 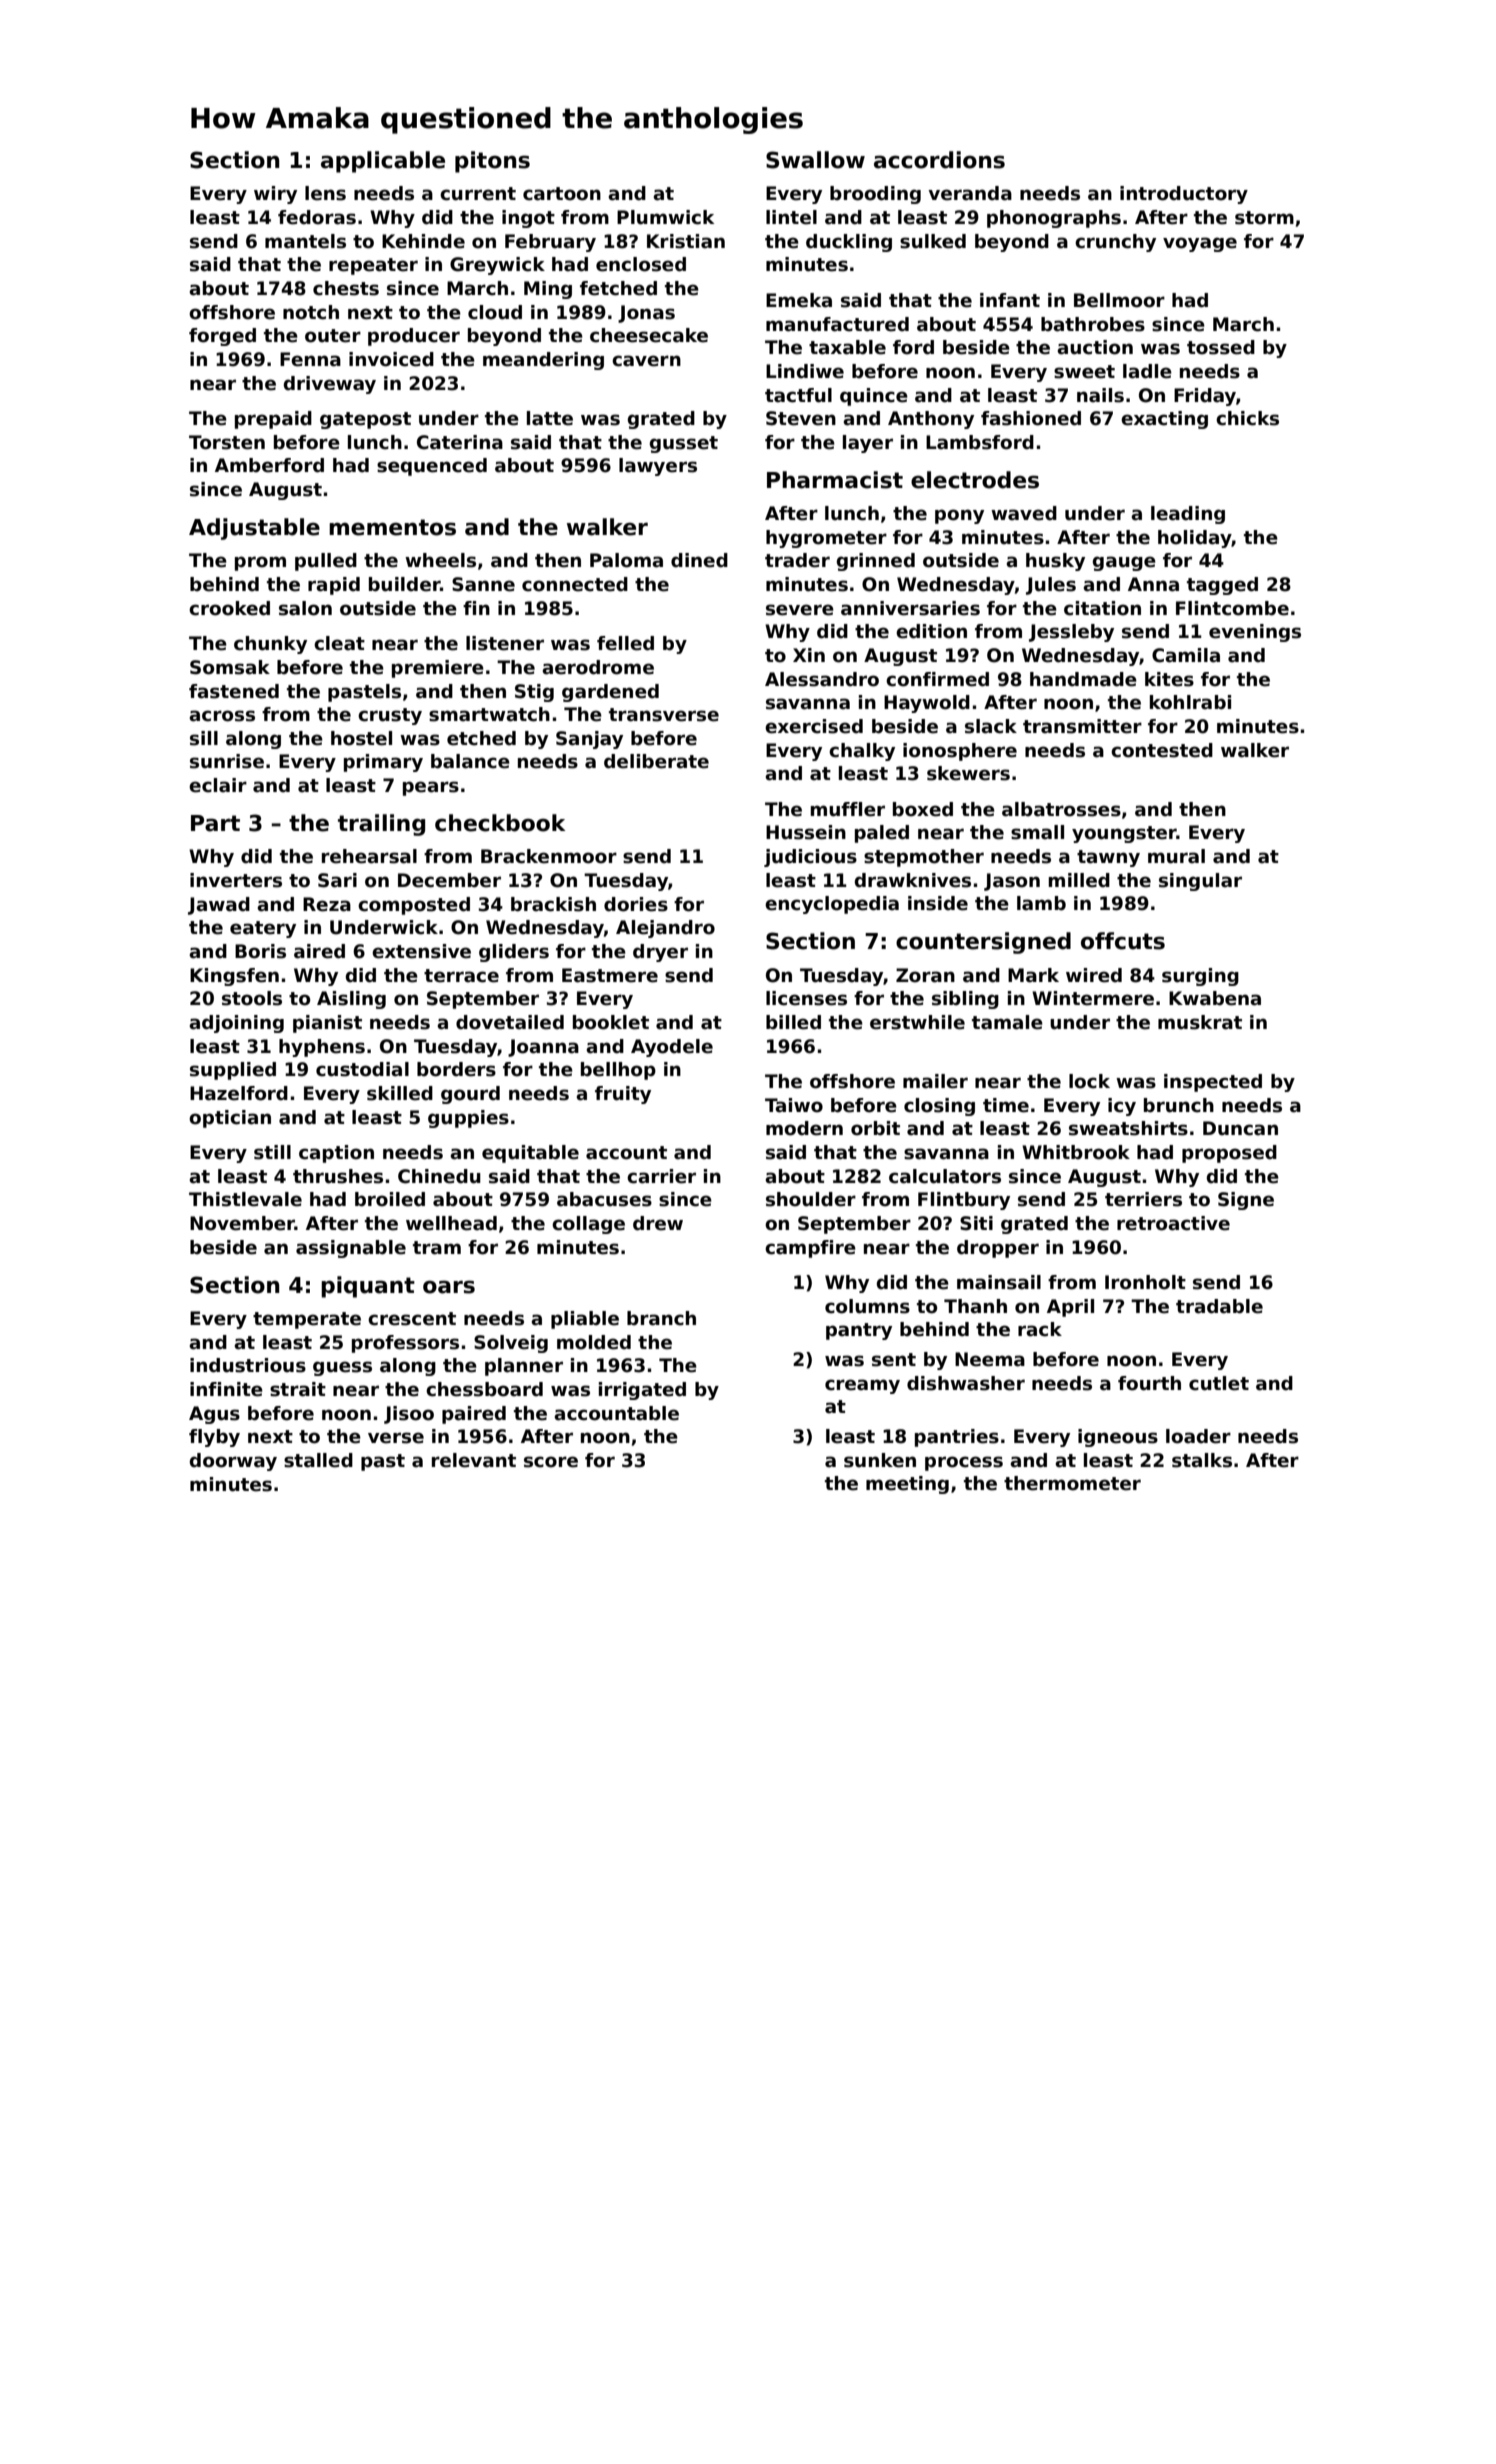 What do you see at coordinates (449, 880) in the screenshot?
I see `December` at bounding box center [449, 880].
